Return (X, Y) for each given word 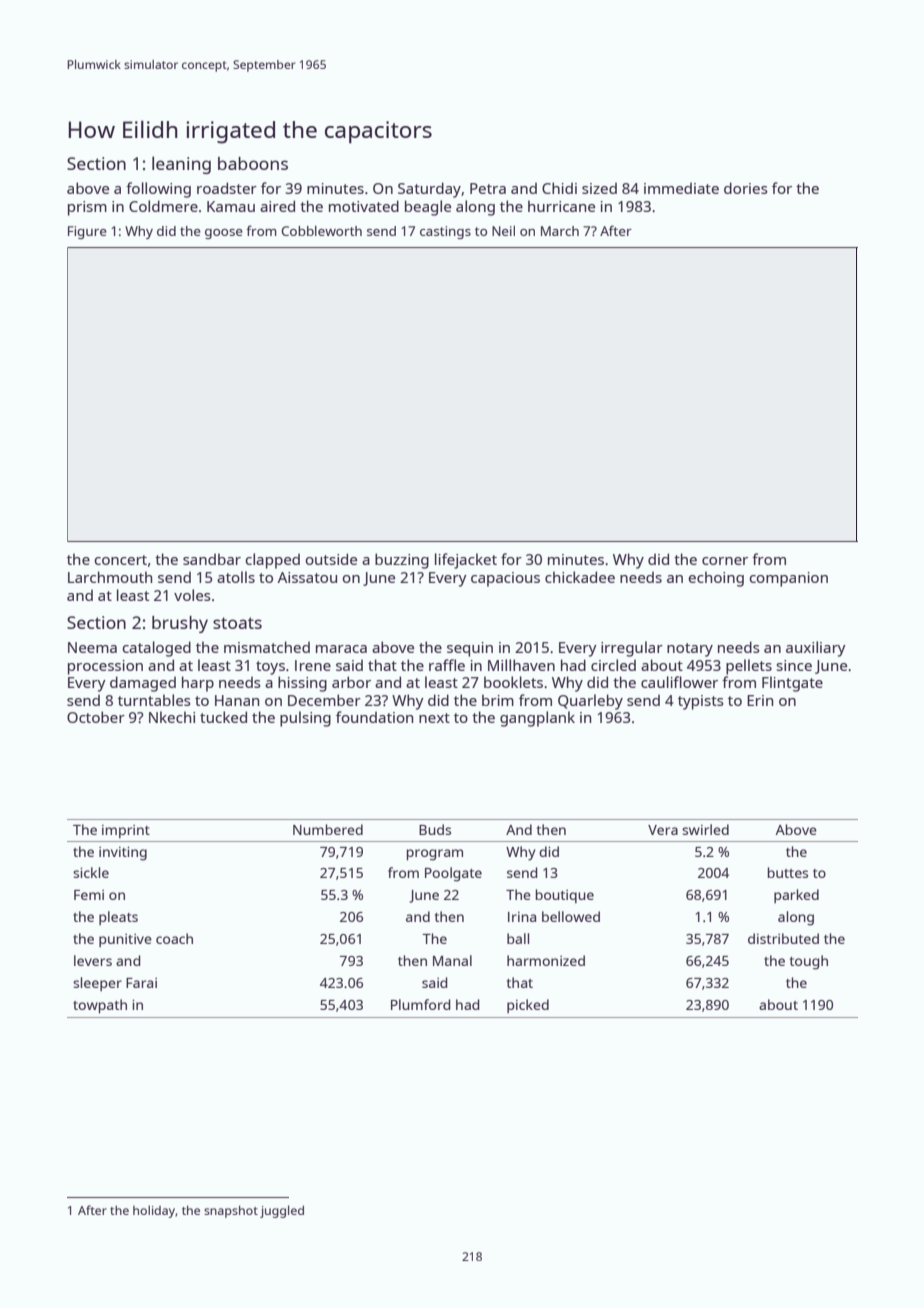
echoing (716, 579)
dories (746, 188)
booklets (513, 682)
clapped (272, 561)
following (158, 190)
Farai (141, 983)
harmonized (546, 960)
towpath (100, 1006)
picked (528, 1006)
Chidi (559, 188)
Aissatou (307, 577)
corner (725, 561)
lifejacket (466, 561)
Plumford (420, 1004)
